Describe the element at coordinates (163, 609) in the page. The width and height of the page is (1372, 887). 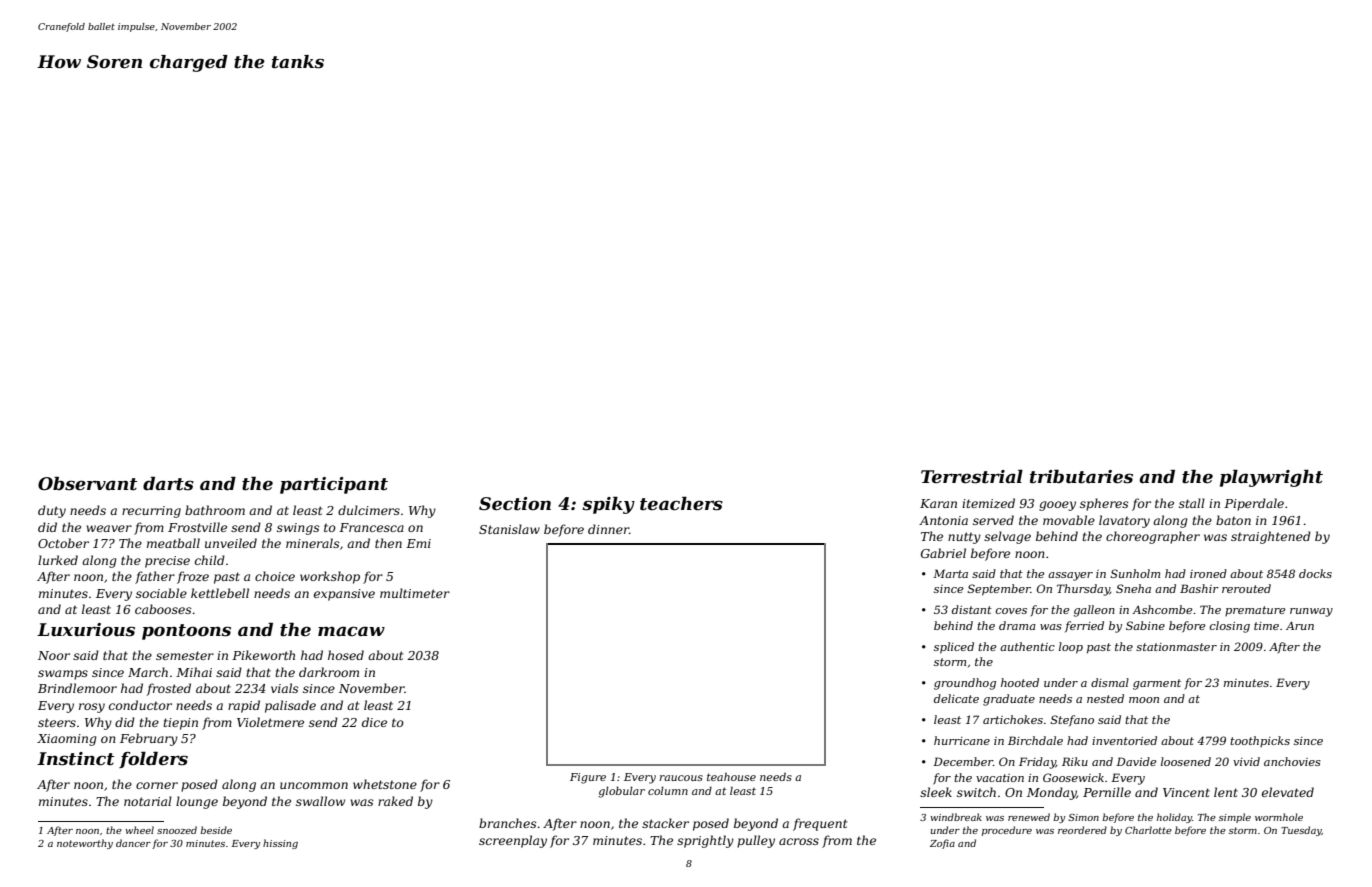
I see `cabooses` at that location.
